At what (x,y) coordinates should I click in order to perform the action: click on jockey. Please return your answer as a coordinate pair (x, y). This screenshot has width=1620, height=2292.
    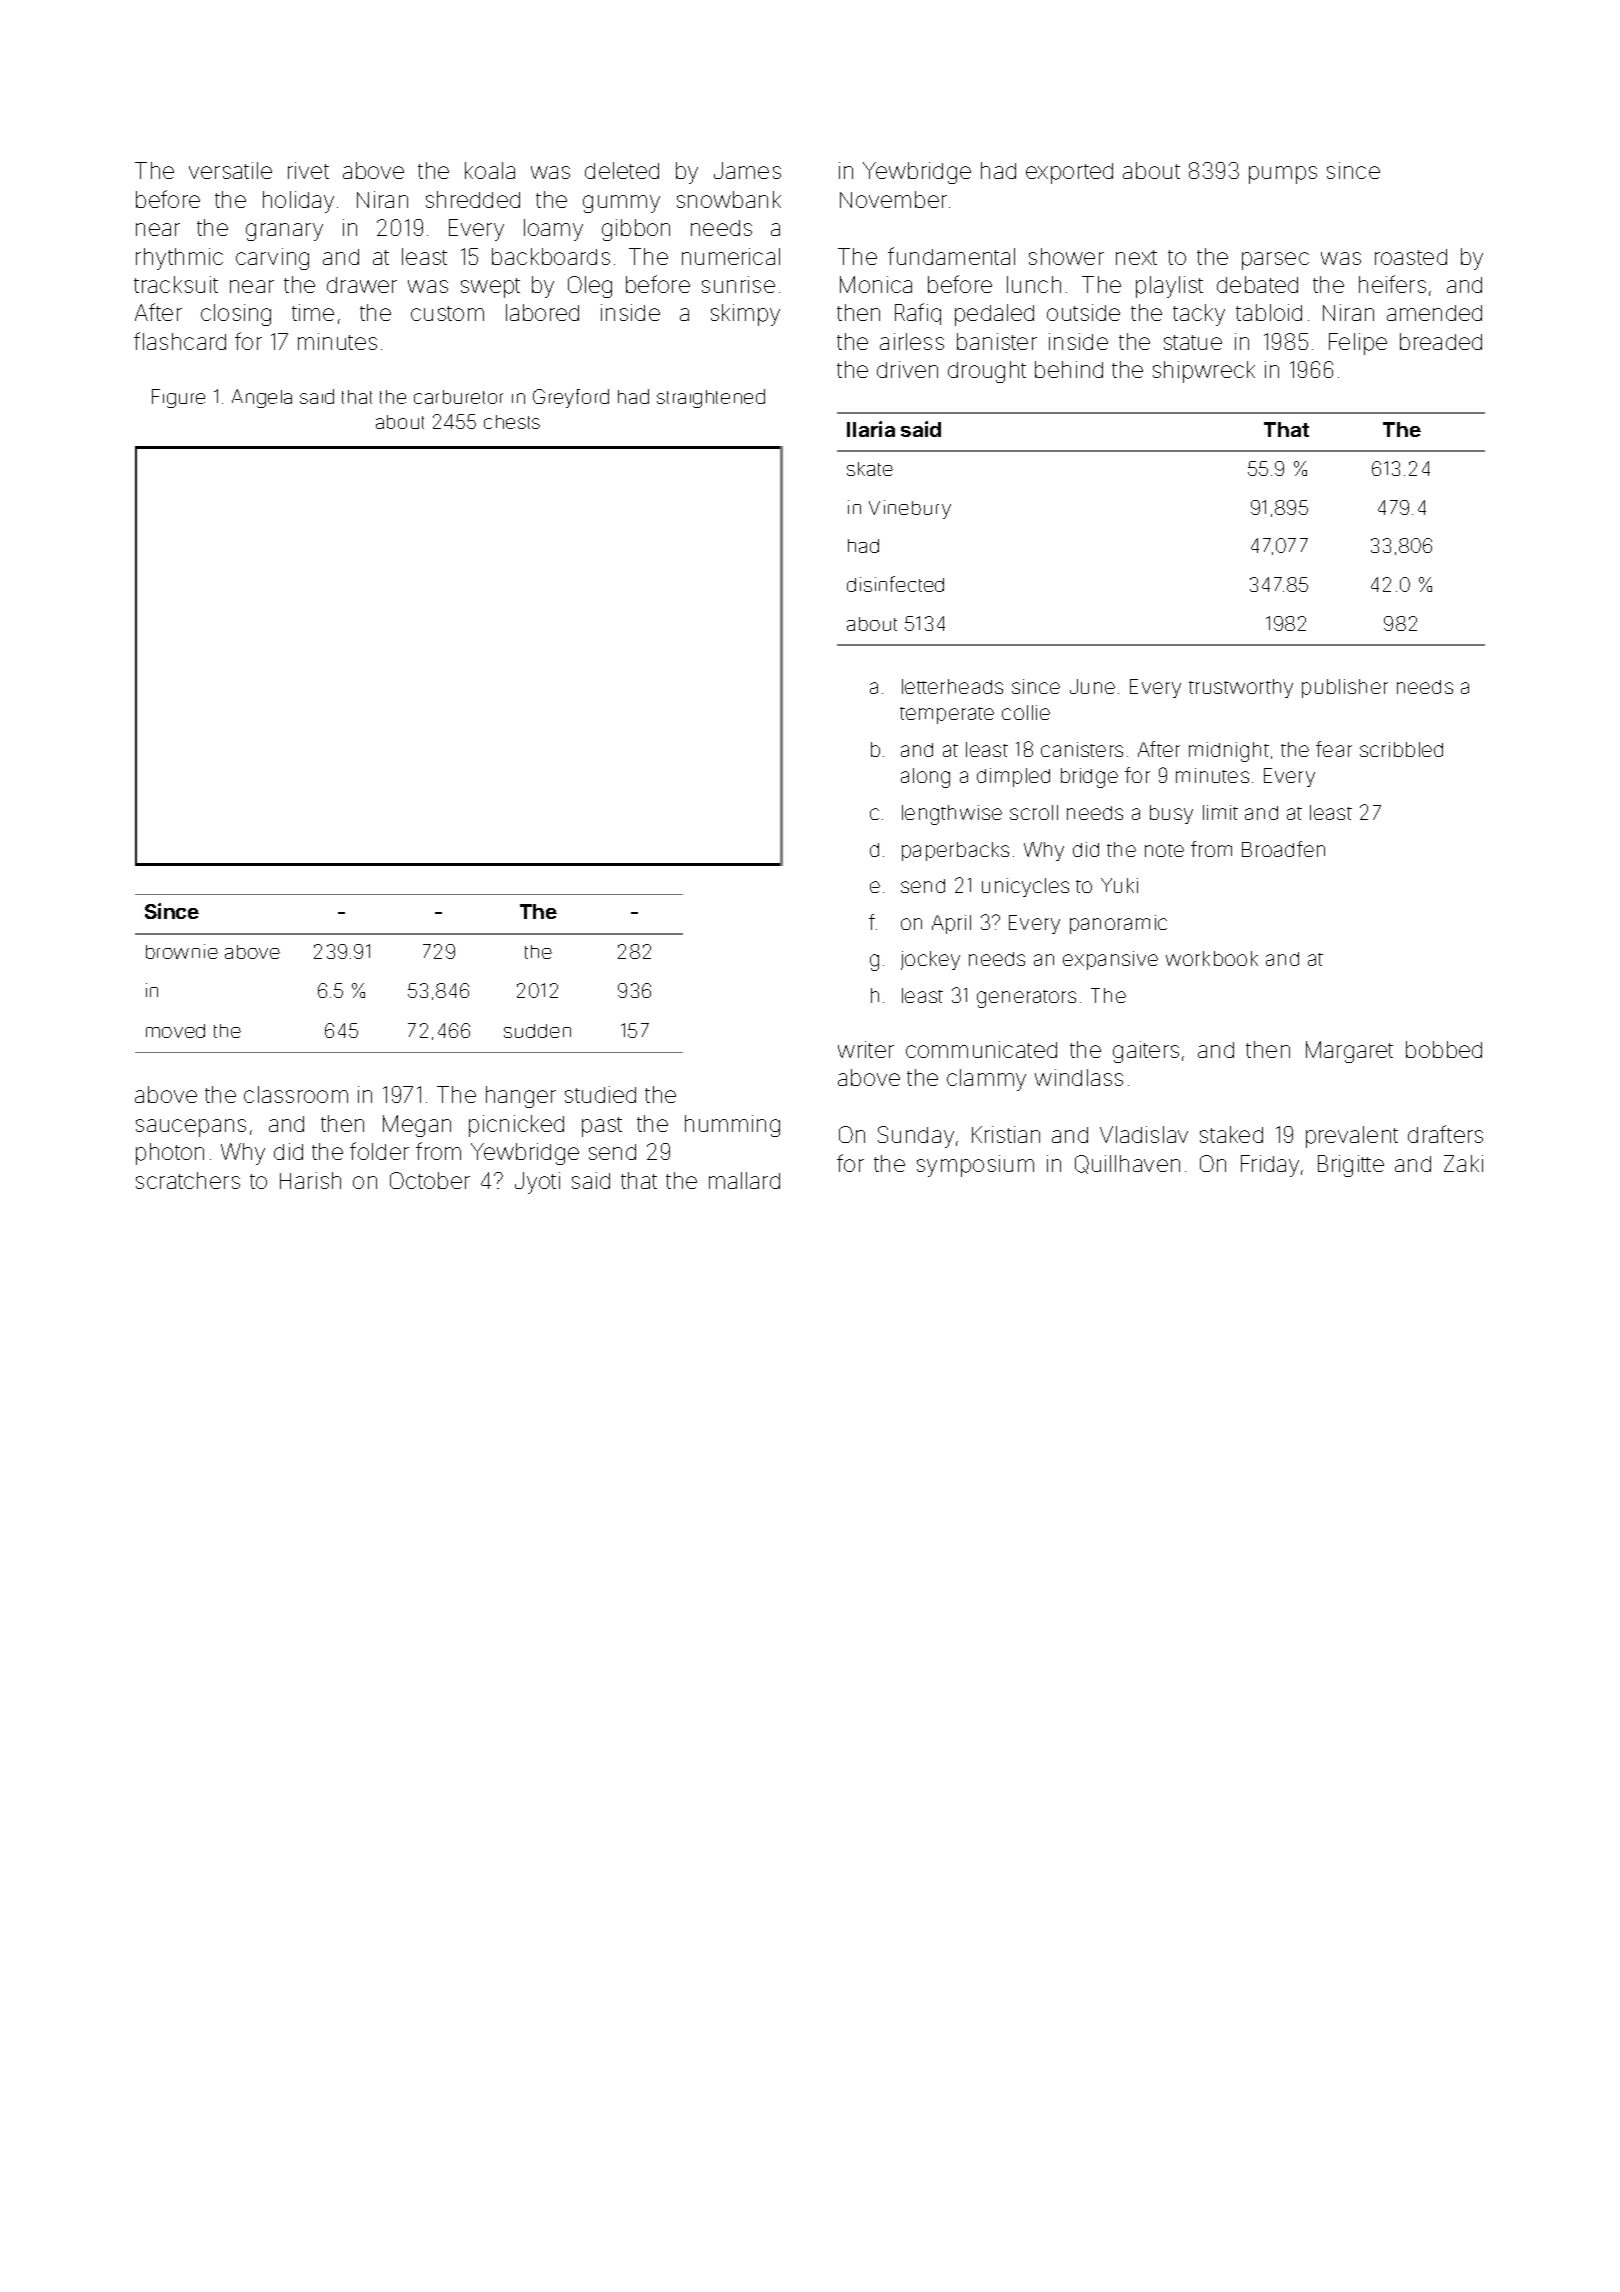
    Looking at the image, I should click on (930, 960).
